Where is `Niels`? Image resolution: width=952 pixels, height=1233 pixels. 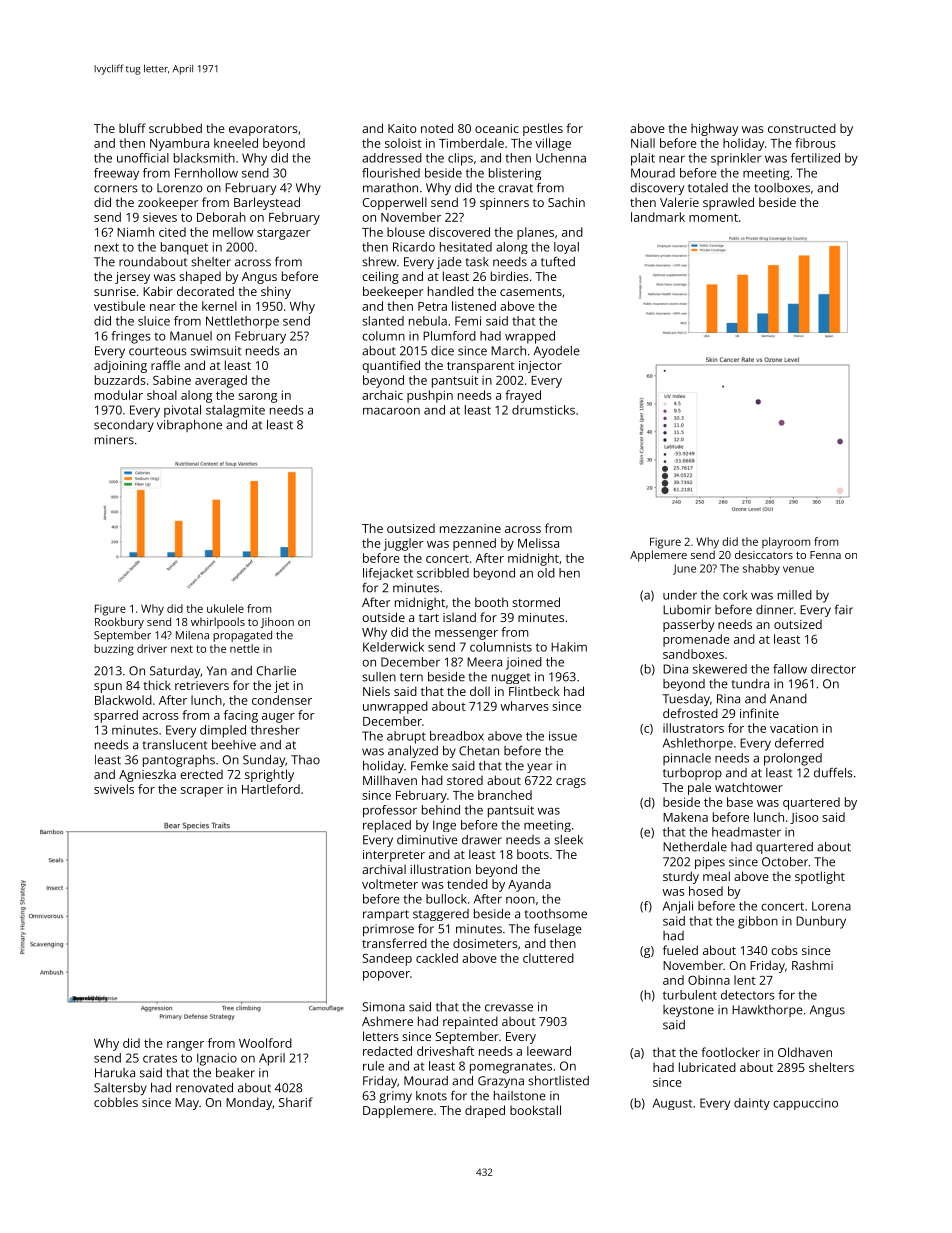 Niels is located at coordinates (376, 691).
